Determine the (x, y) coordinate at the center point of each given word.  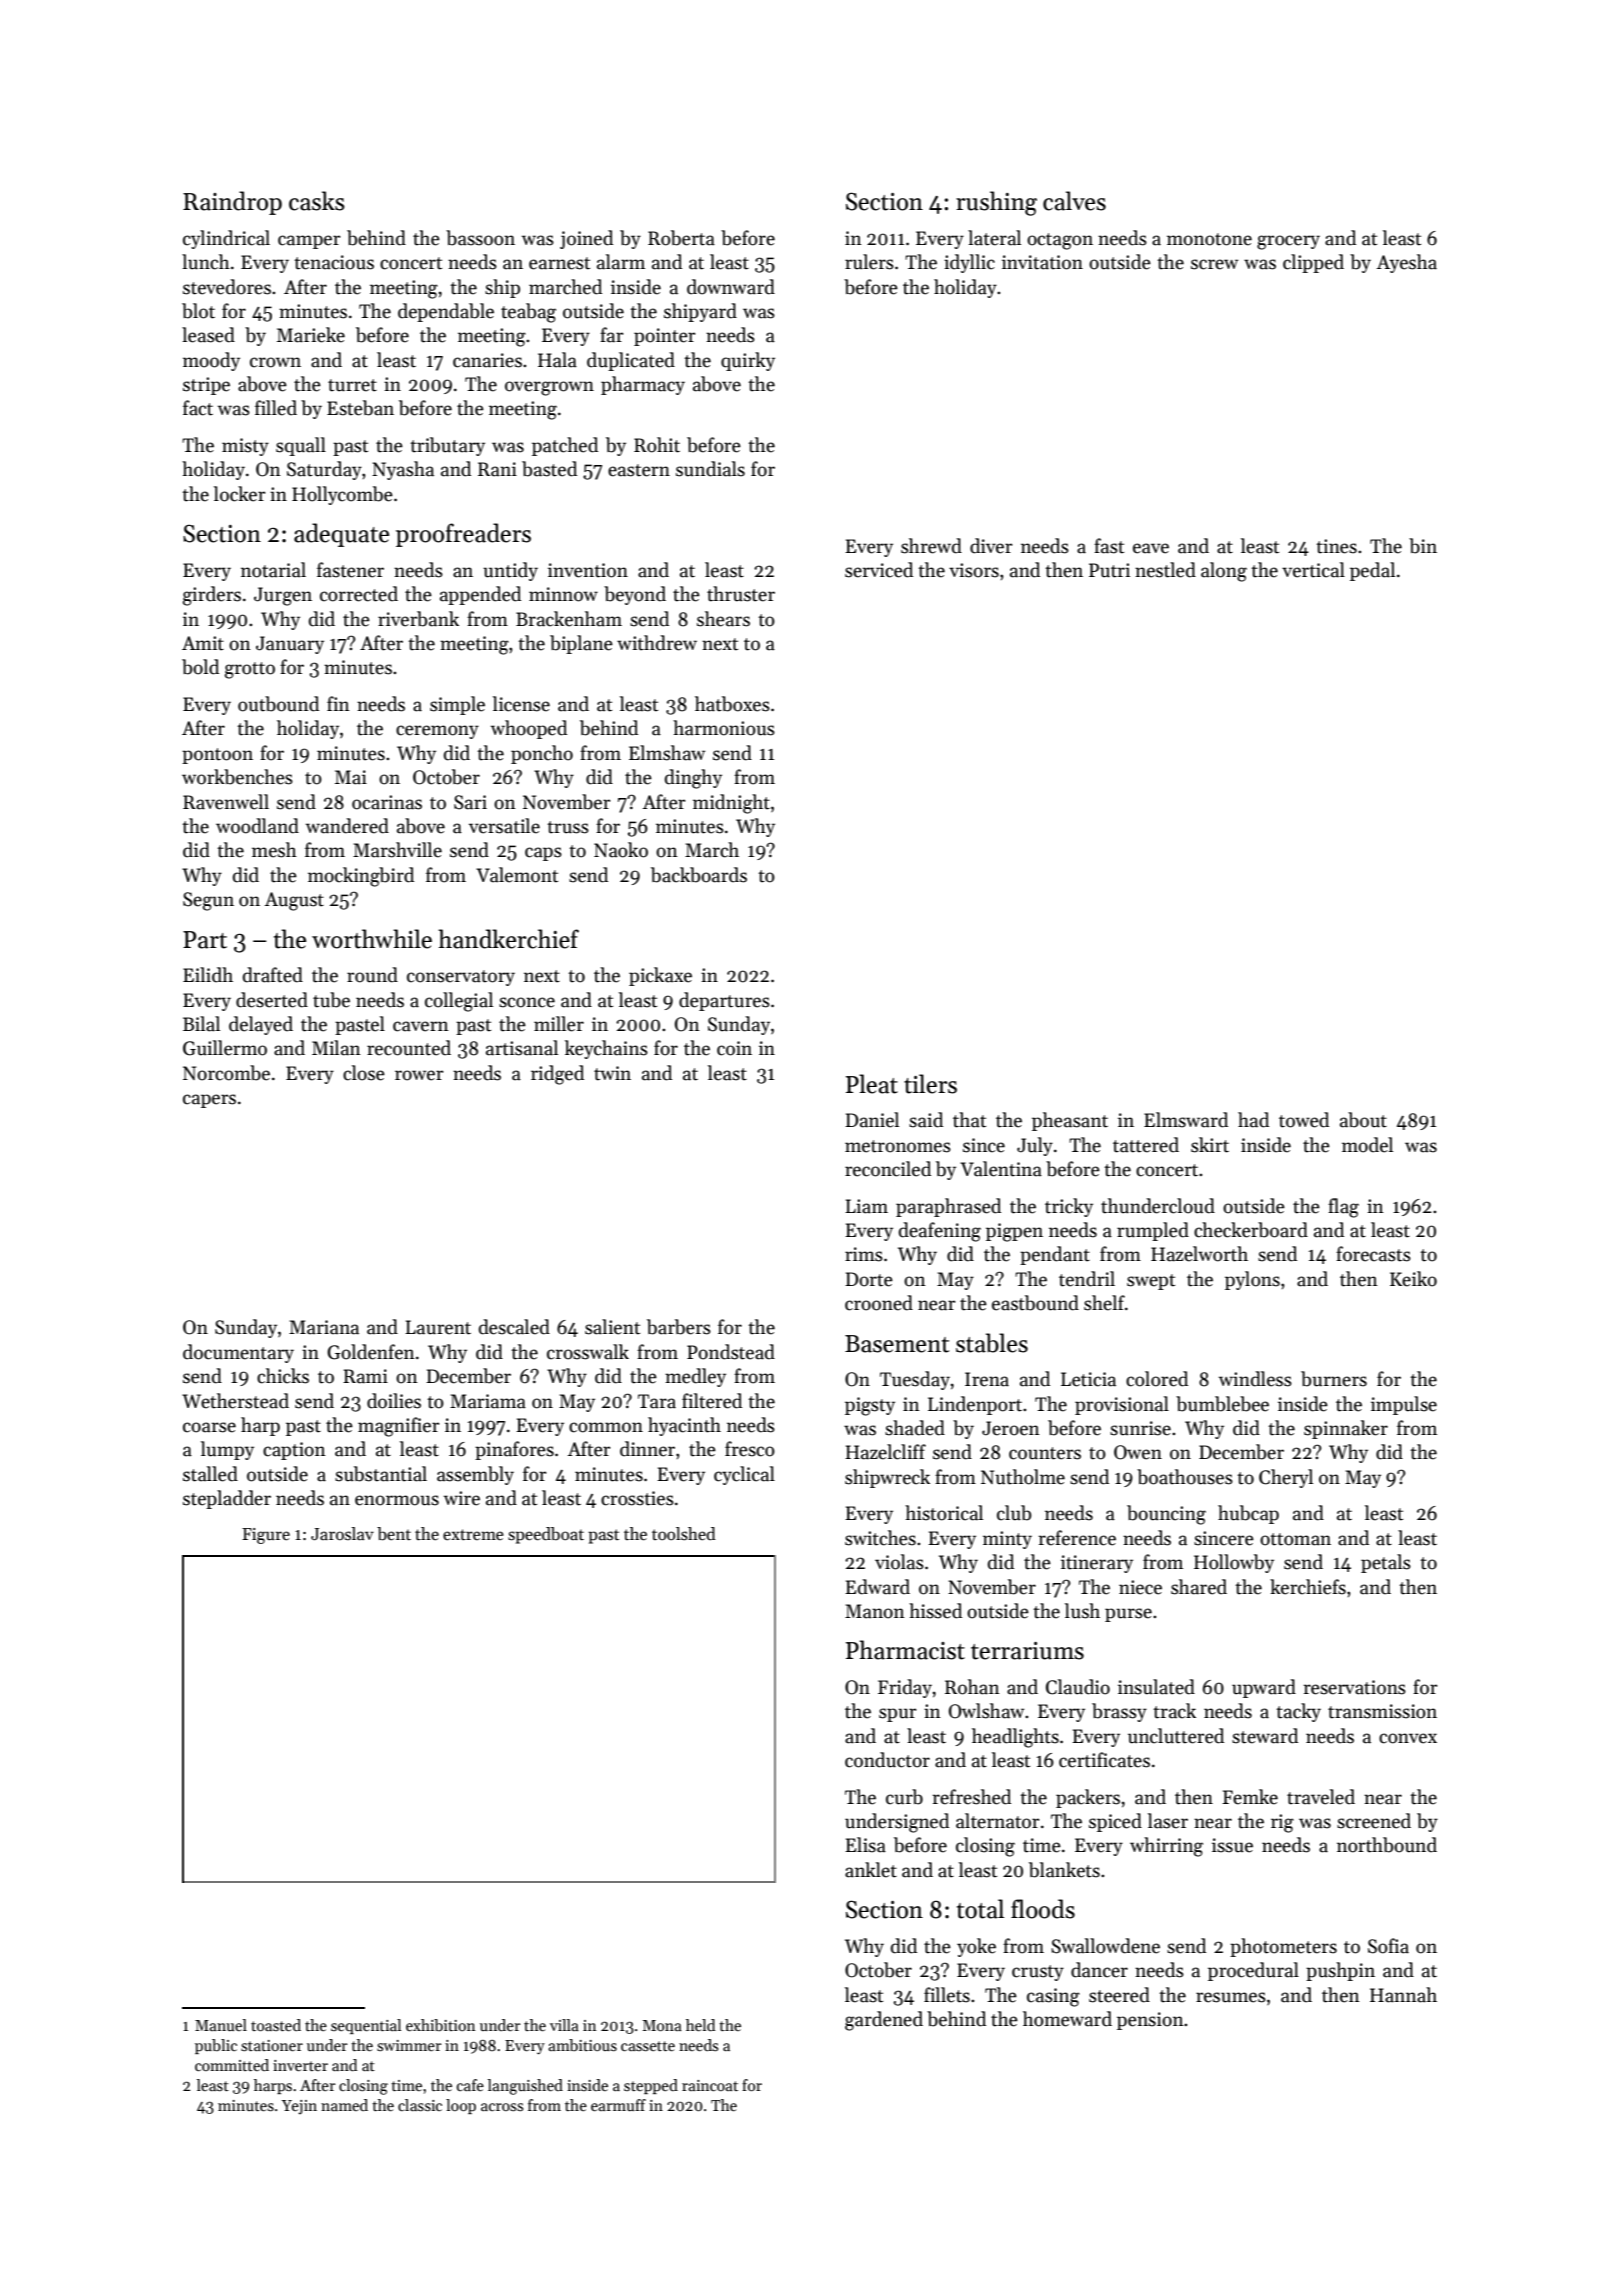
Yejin (299, 2107)
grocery (1288, 242)
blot (198, 311)
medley (695, 1377)
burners (1334, 1379)
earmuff (618, 2105)
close (364, 1073)
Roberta (681, 238)
